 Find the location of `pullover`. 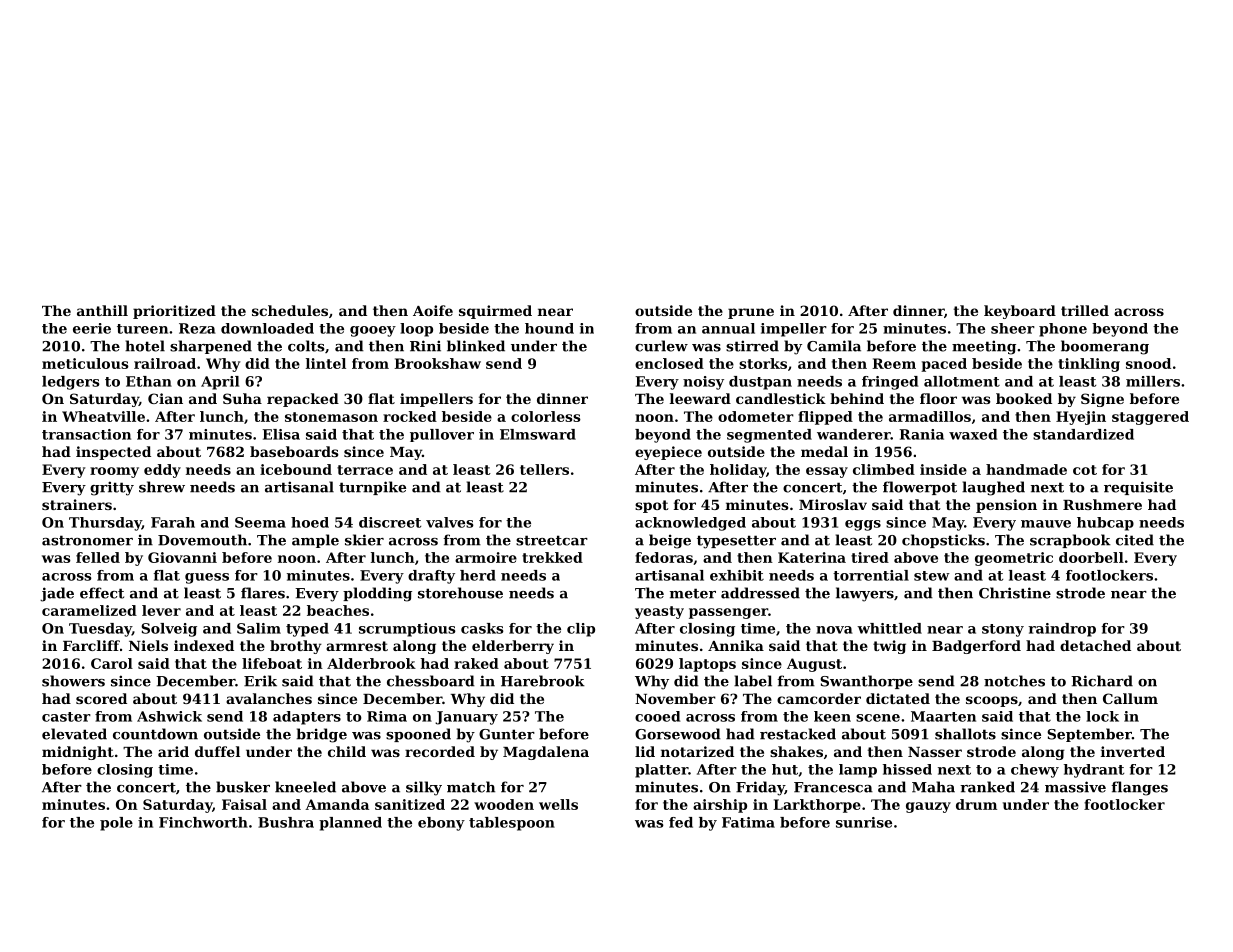

pullover is located at coordinates (442, 435).
